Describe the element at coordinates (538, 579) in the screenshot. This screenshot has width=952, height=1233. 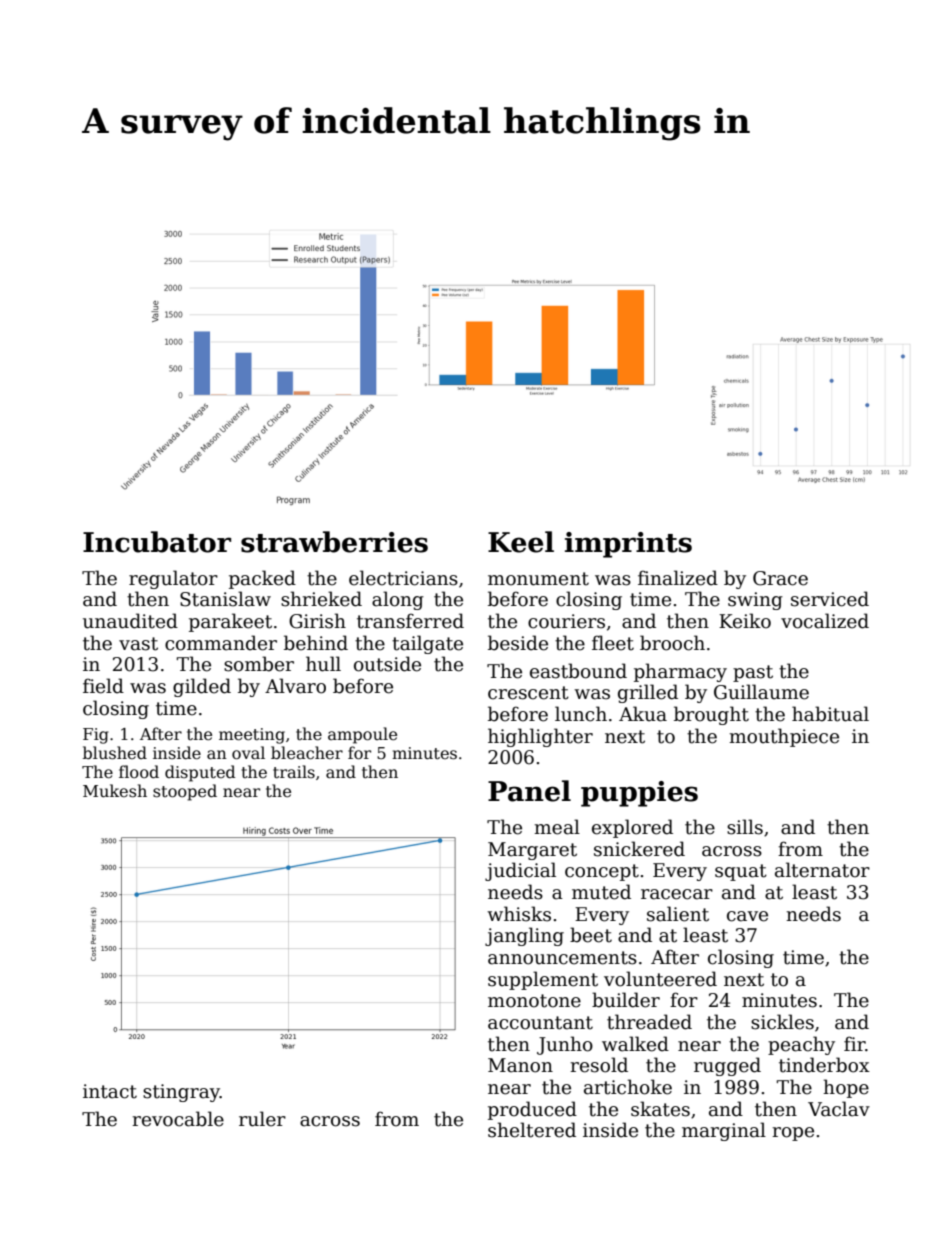
I see `monument` at that location.
